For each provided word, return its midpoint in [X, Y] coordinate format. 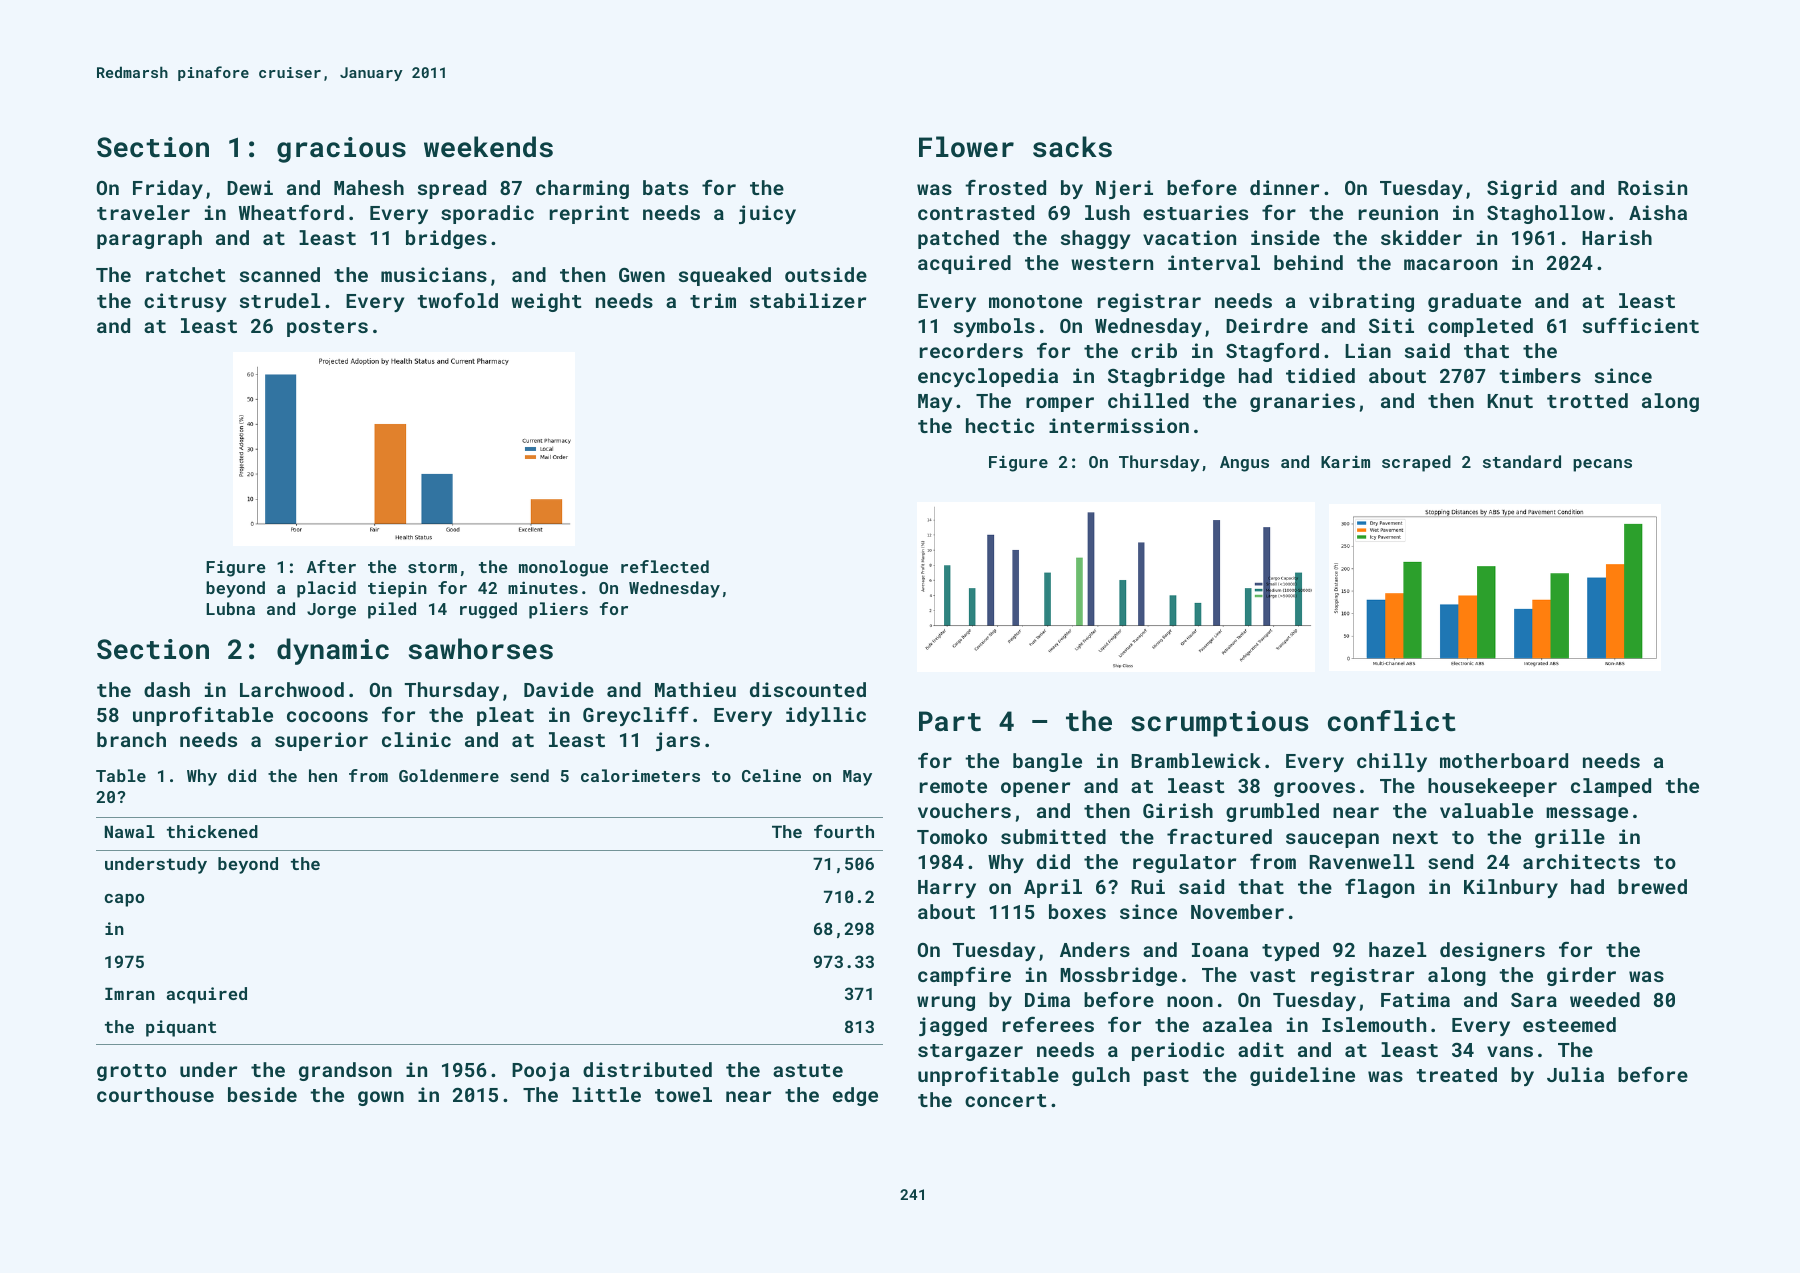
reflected [665, 566]
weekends [488, 147]
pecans [1602, 465]
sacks [1072, 147]
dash [167, 689]
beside [262, 1094]
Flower [966, 146]
